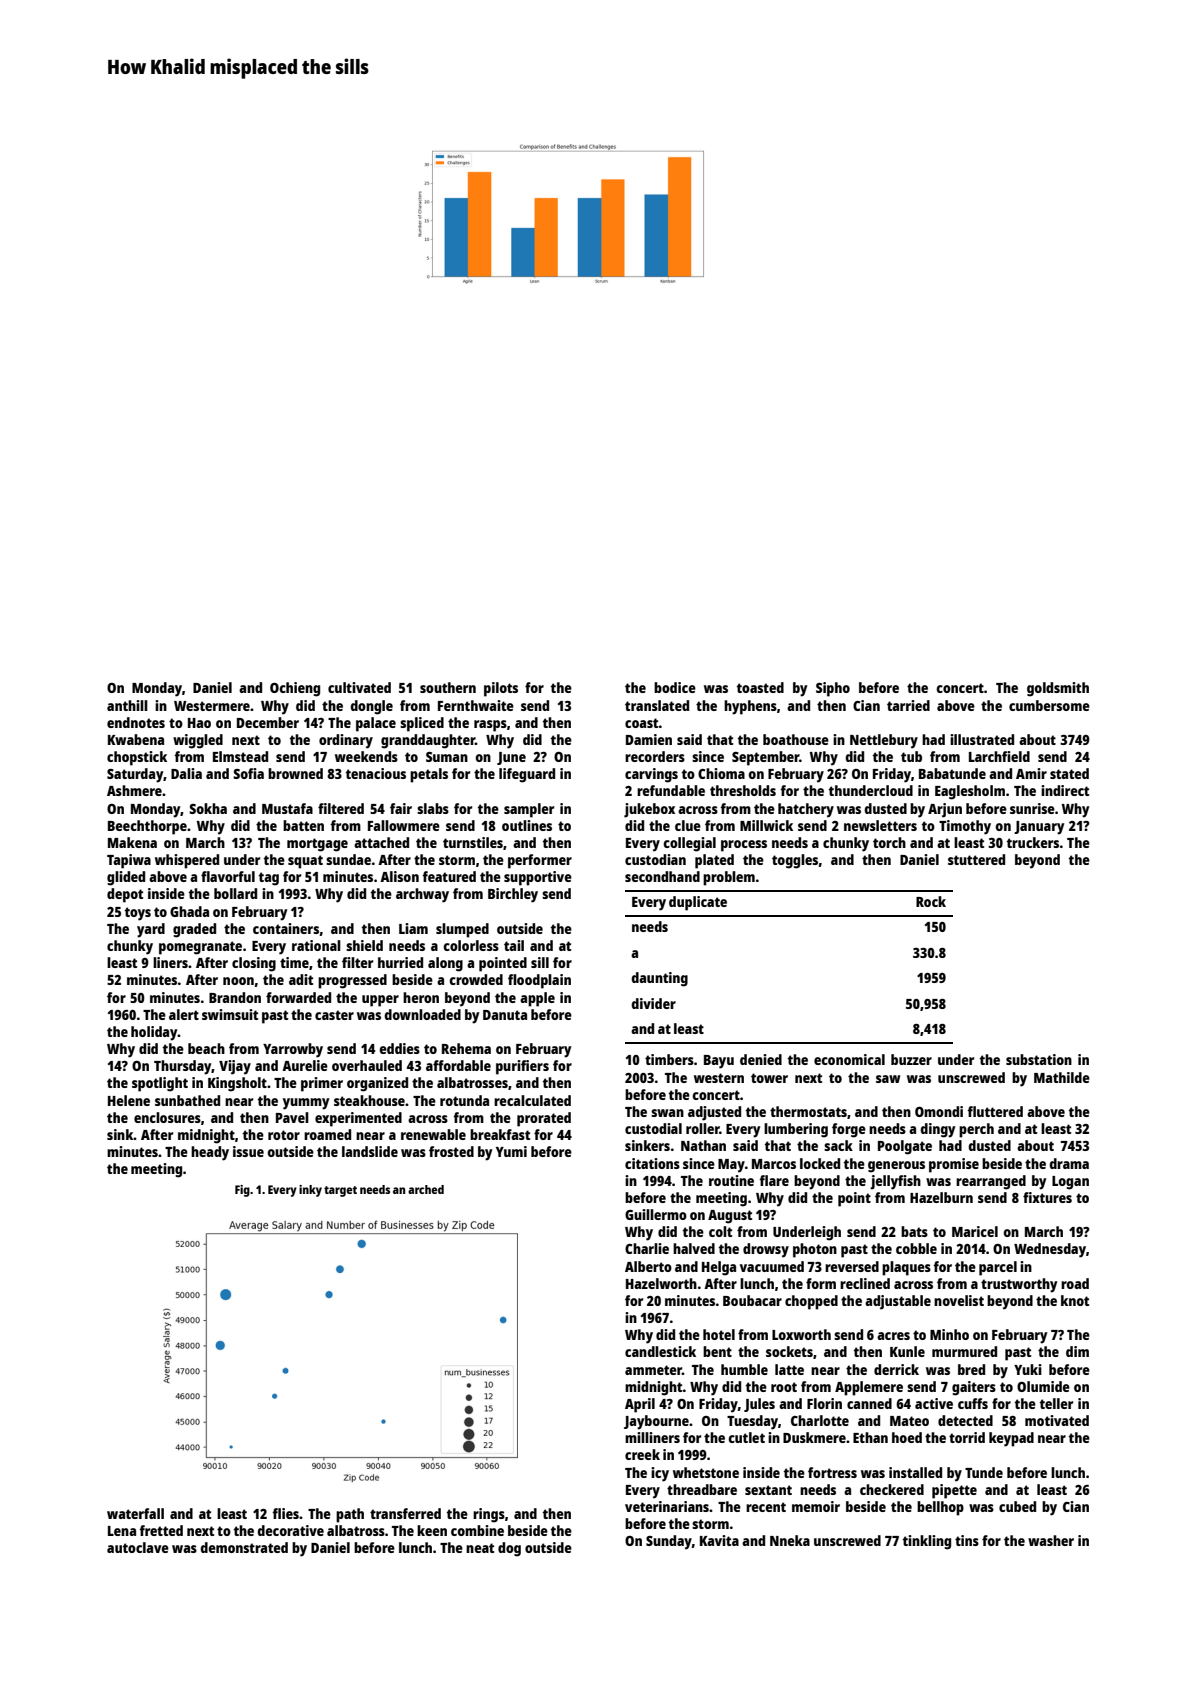  Describe the element at coordinates (908, 705) in the document. I see `tarried` at that location.
